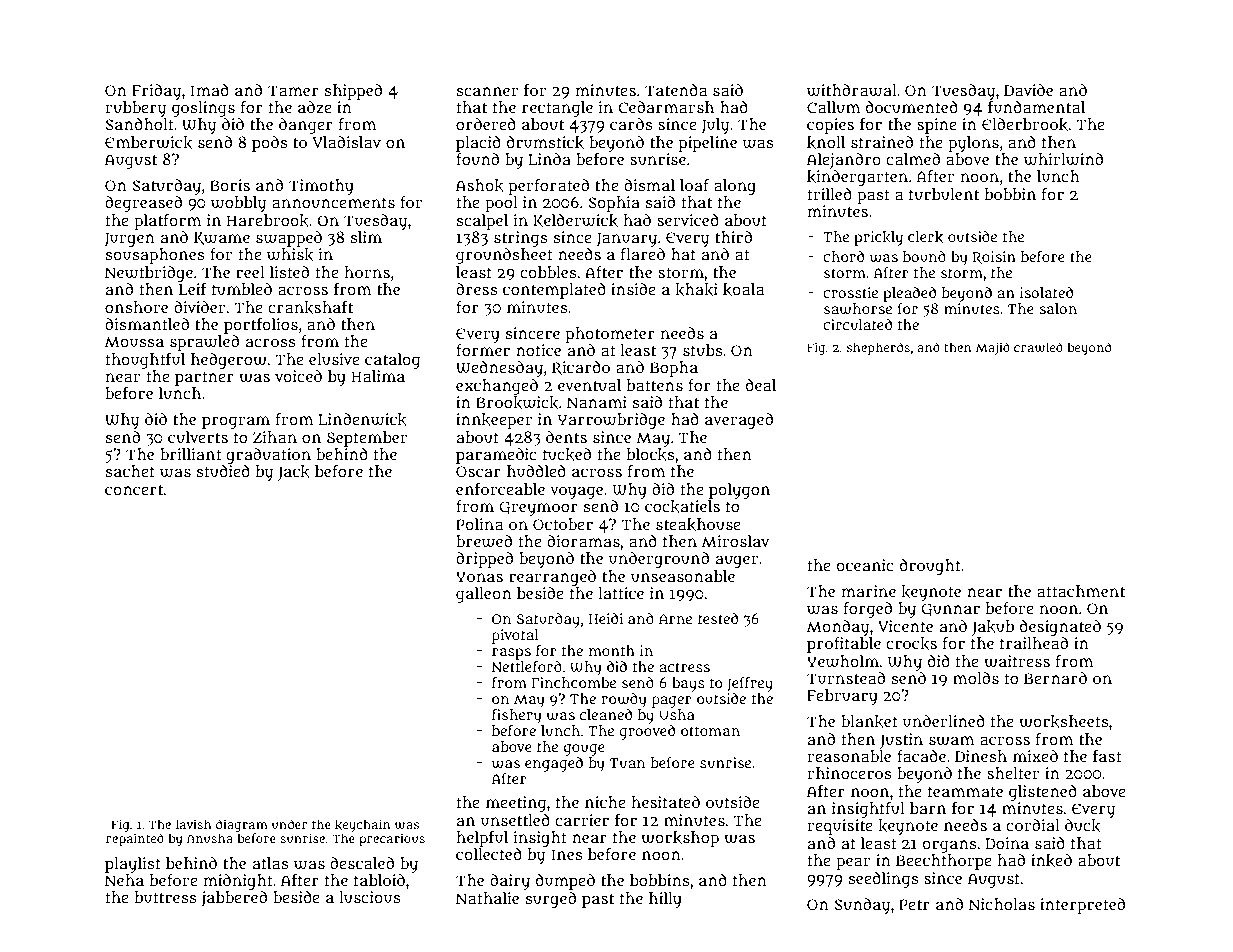 Image resolution: width=1233 pixels, height=952 pixels. Describe the element at coordinates (499, 369) in the screenshot. I see `Wednesday` at that location.
